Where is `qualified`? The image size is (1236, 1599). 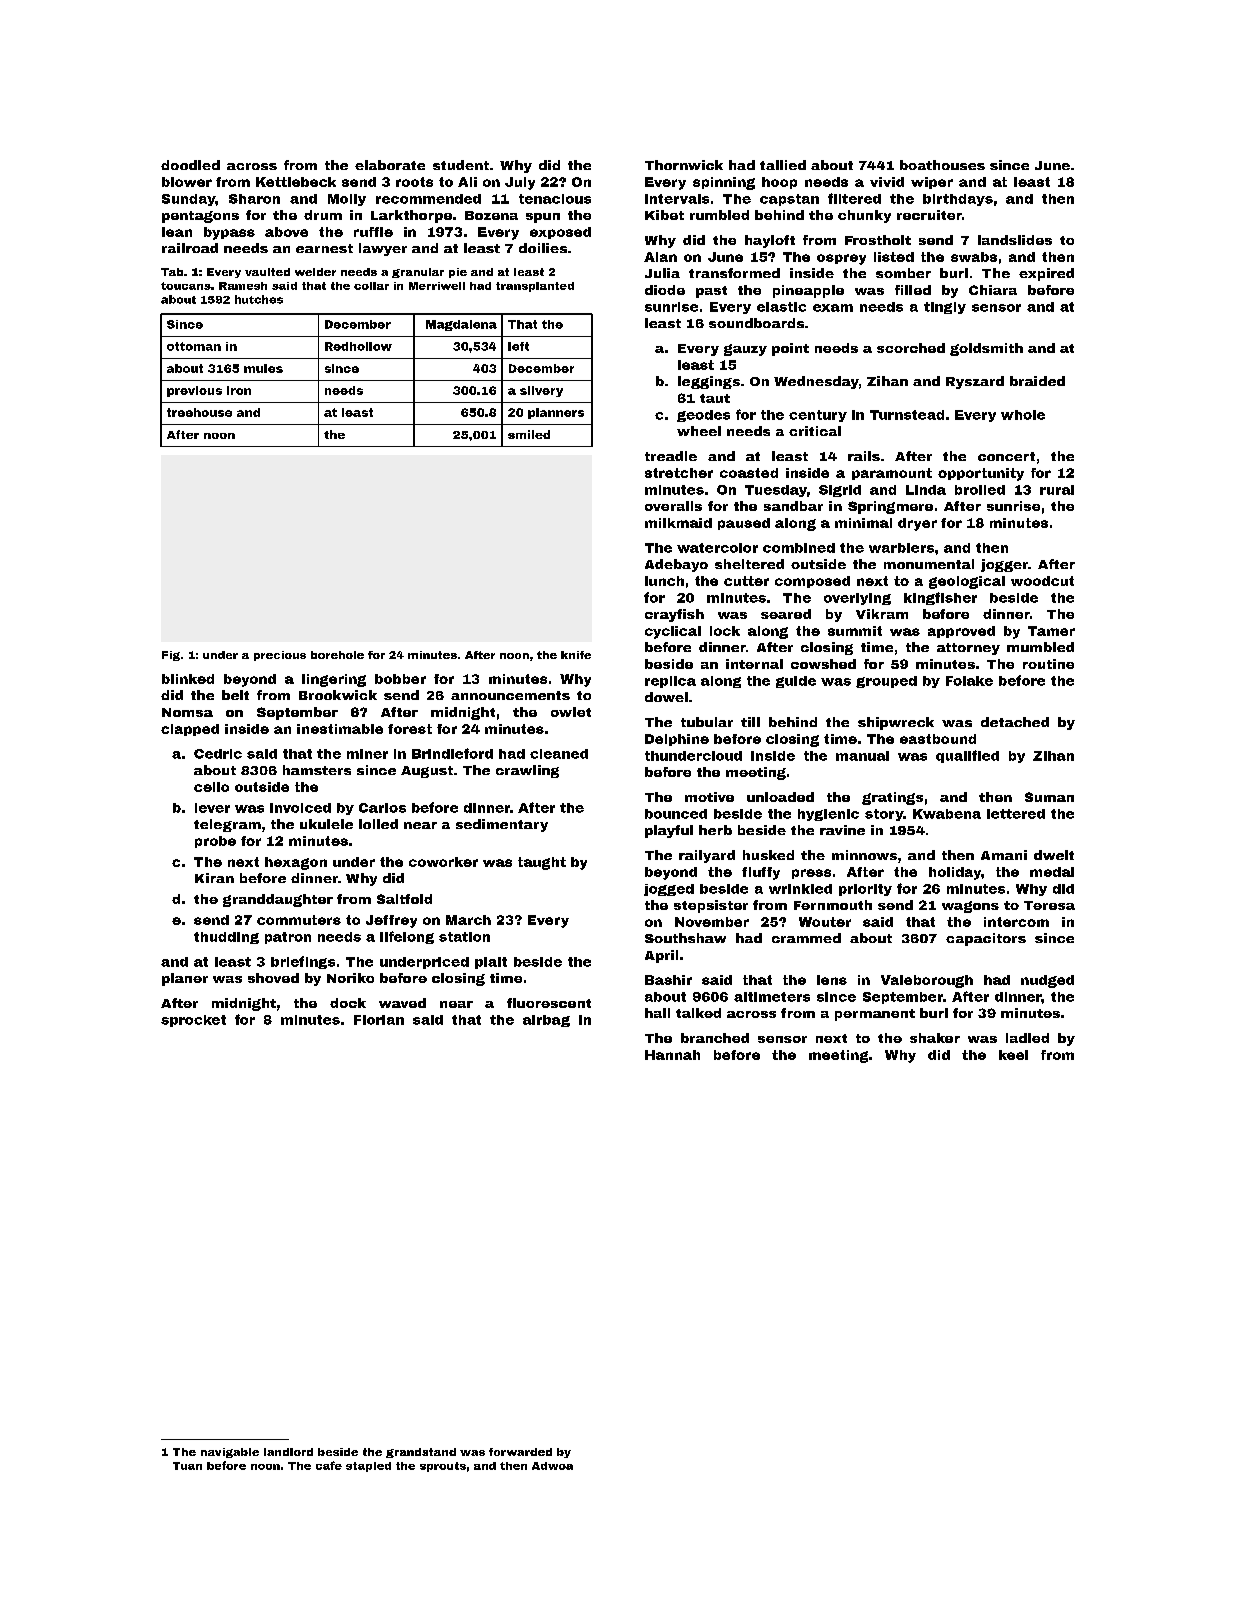
qualified is located at coordinates (967, 756).
